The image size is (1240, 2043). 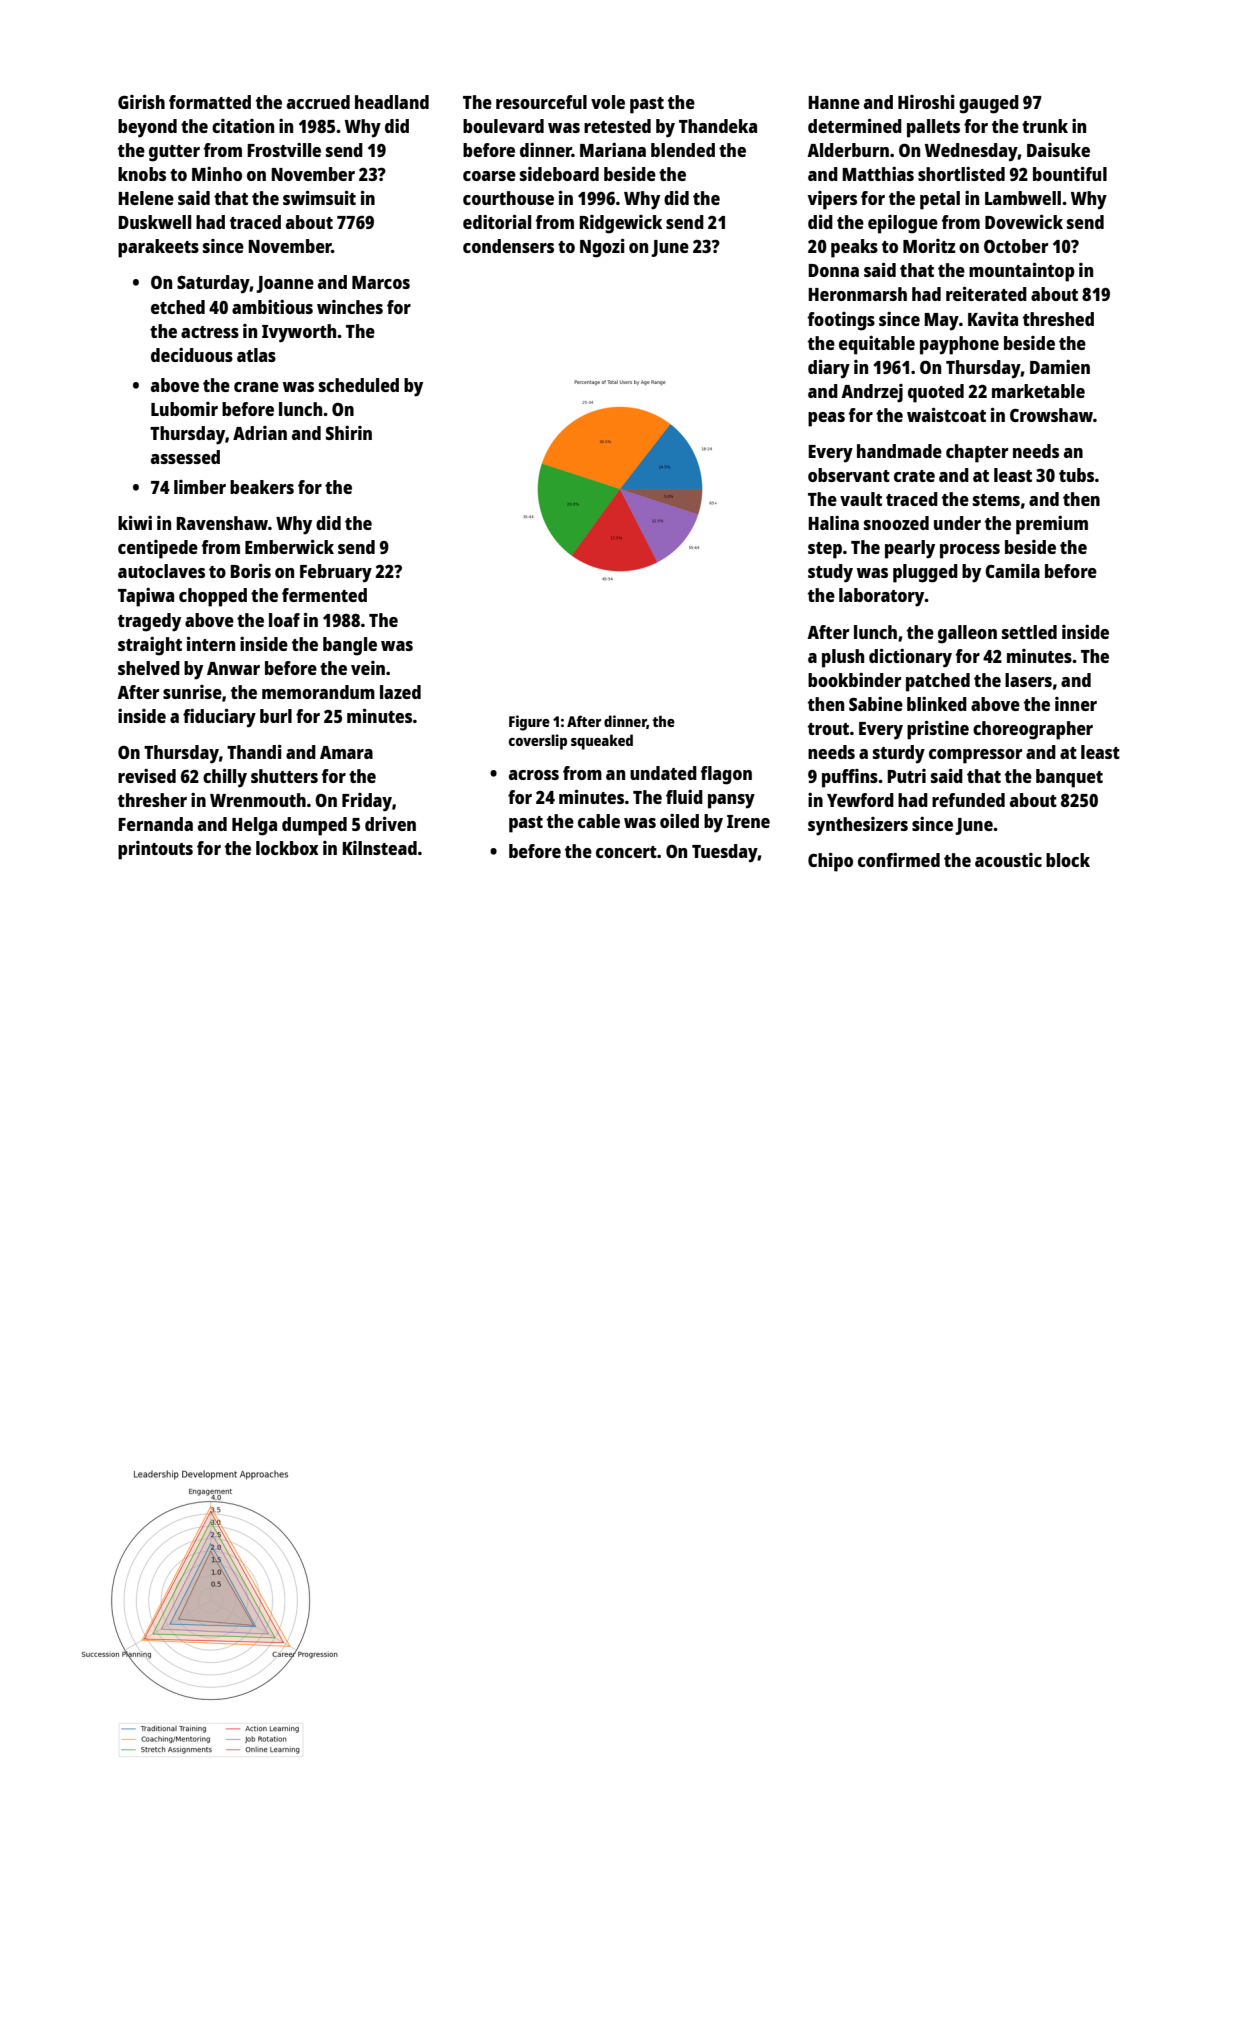 What do you see at coordinates (936, 393) in the screenshot?
I see `quoted` at bounding box center [936, 393].
